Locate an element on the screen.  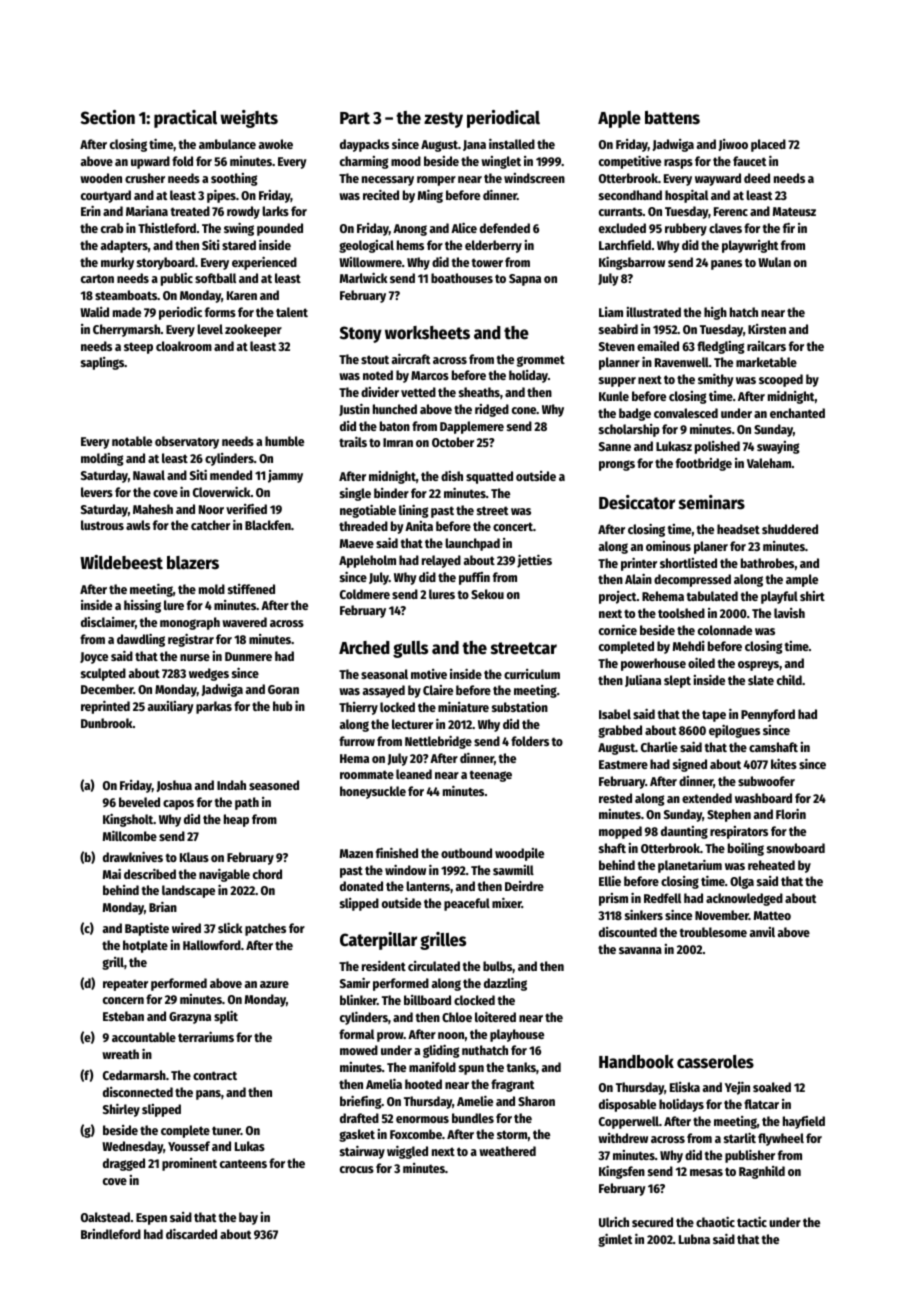
contract is located at coordinates (215, 1075).
